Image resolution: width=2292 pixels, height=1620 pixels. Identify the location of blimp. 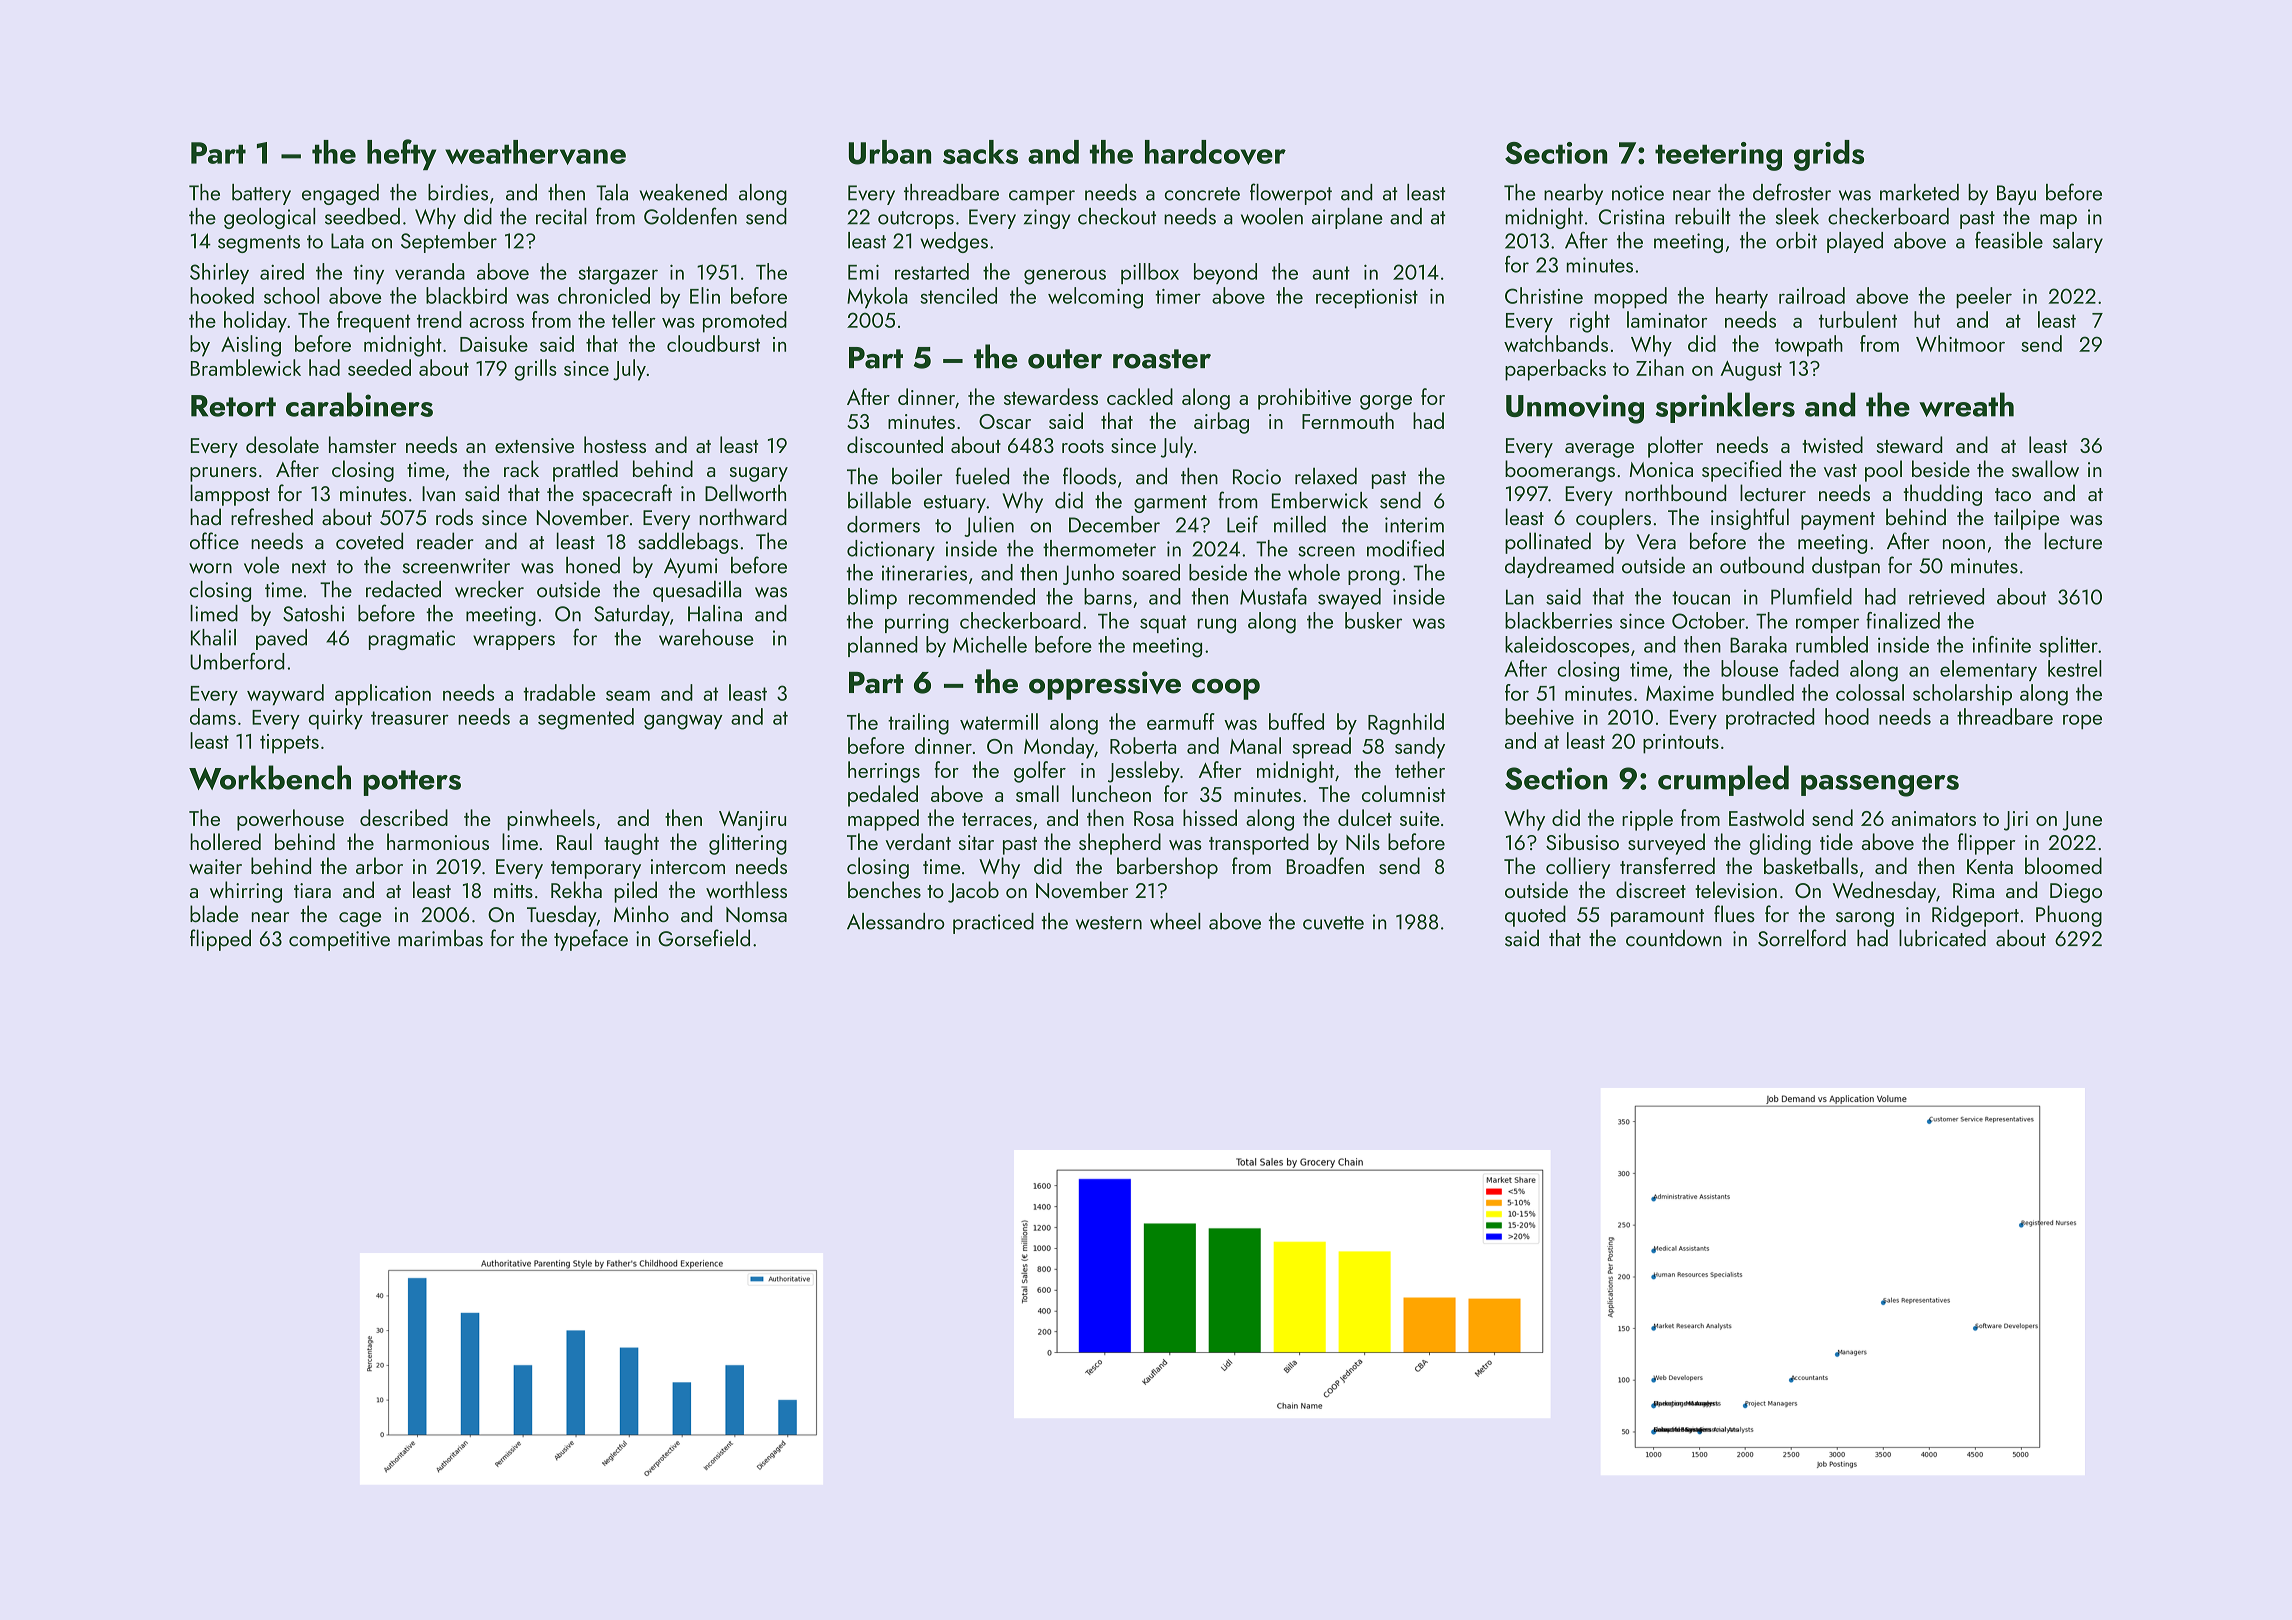
(872, 598).
